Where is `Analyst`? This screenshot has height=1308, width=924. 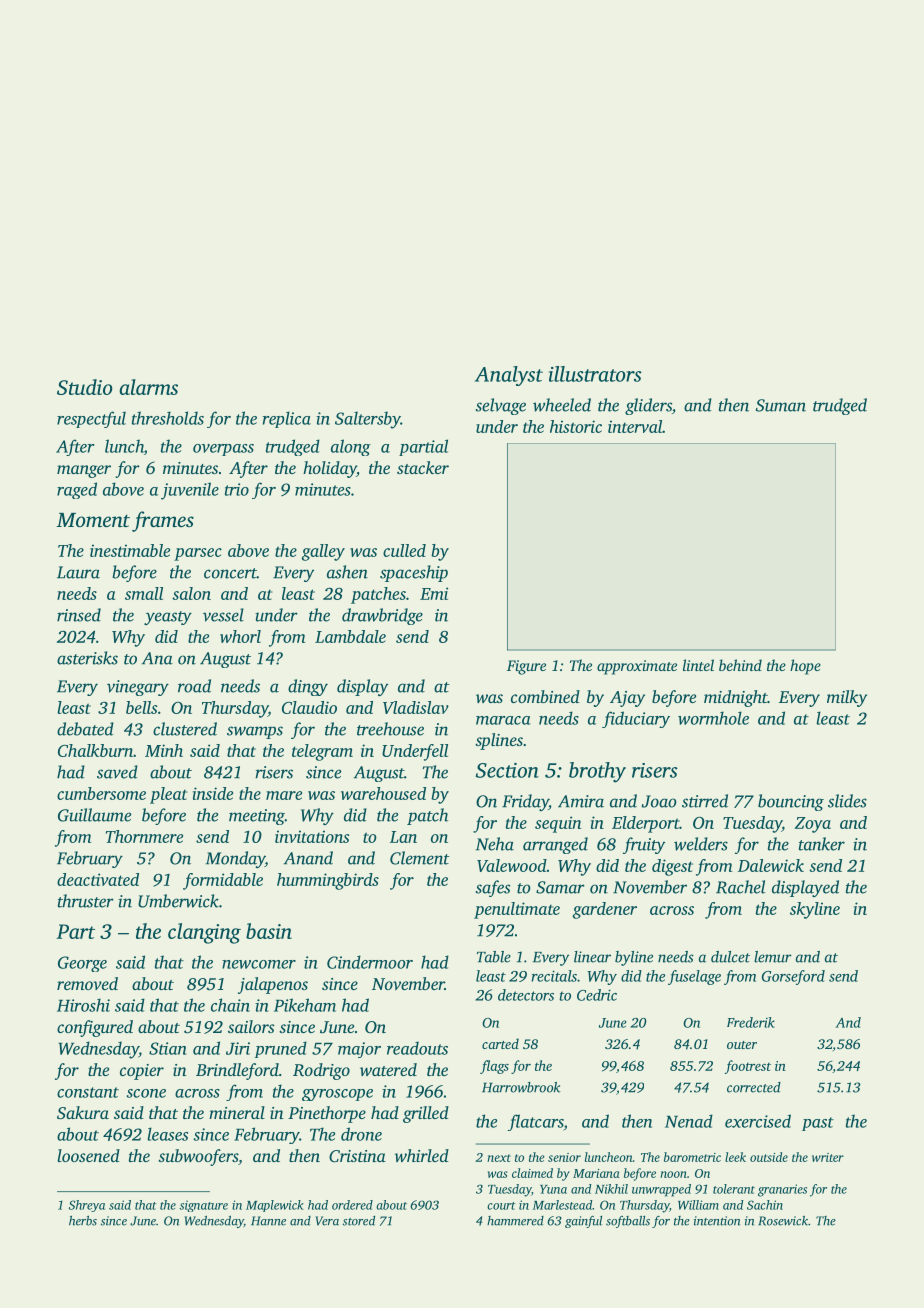 Analyst is located at coordinates (509, 376).
